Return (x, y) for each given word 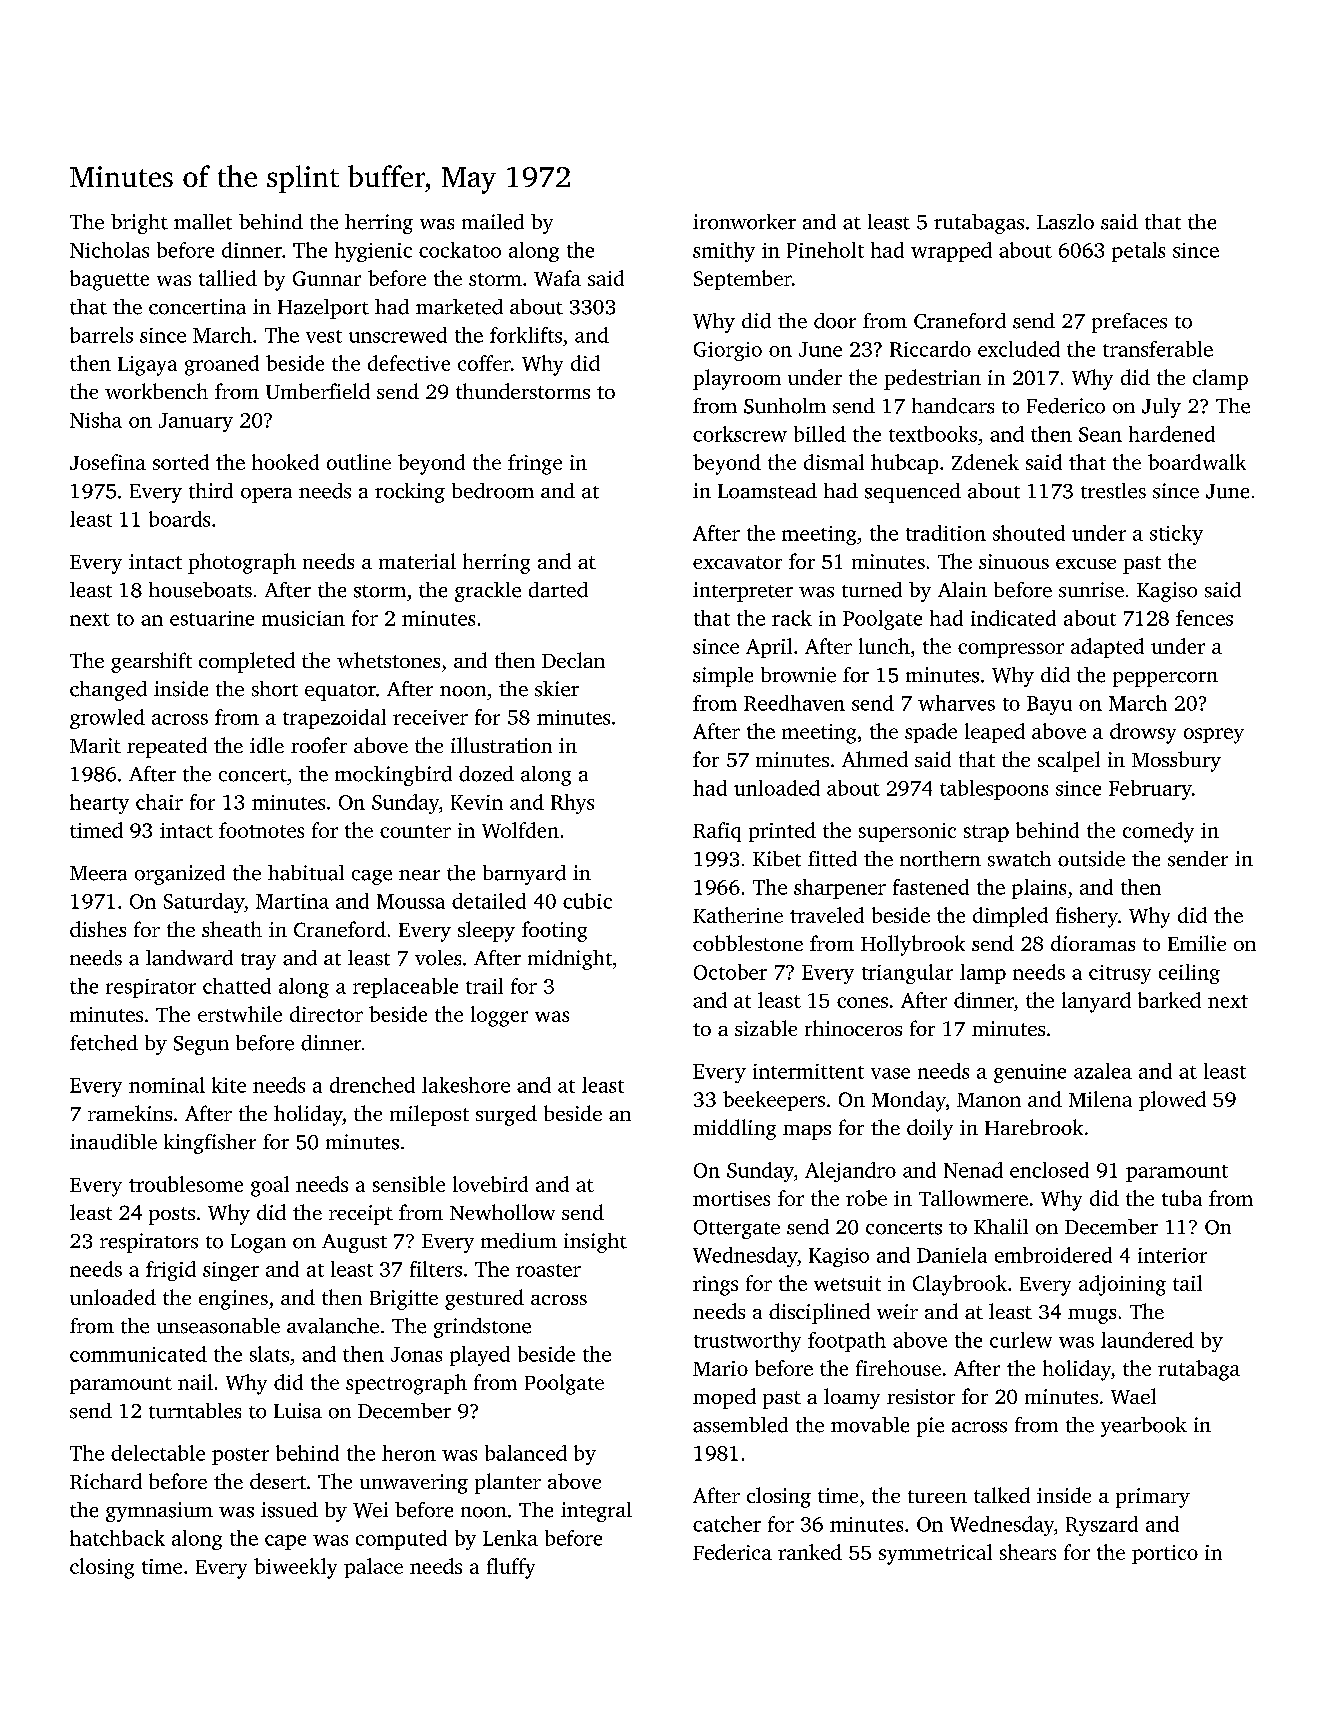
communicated (138, 1354)
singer (231, 1271)
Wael (1133, 1396)
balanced (526, 1453)
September (743, 280)
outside (1091, 859)
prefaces (1129, 323)
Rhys (572, 804)
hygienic (373, 252)
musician (303, 618)
